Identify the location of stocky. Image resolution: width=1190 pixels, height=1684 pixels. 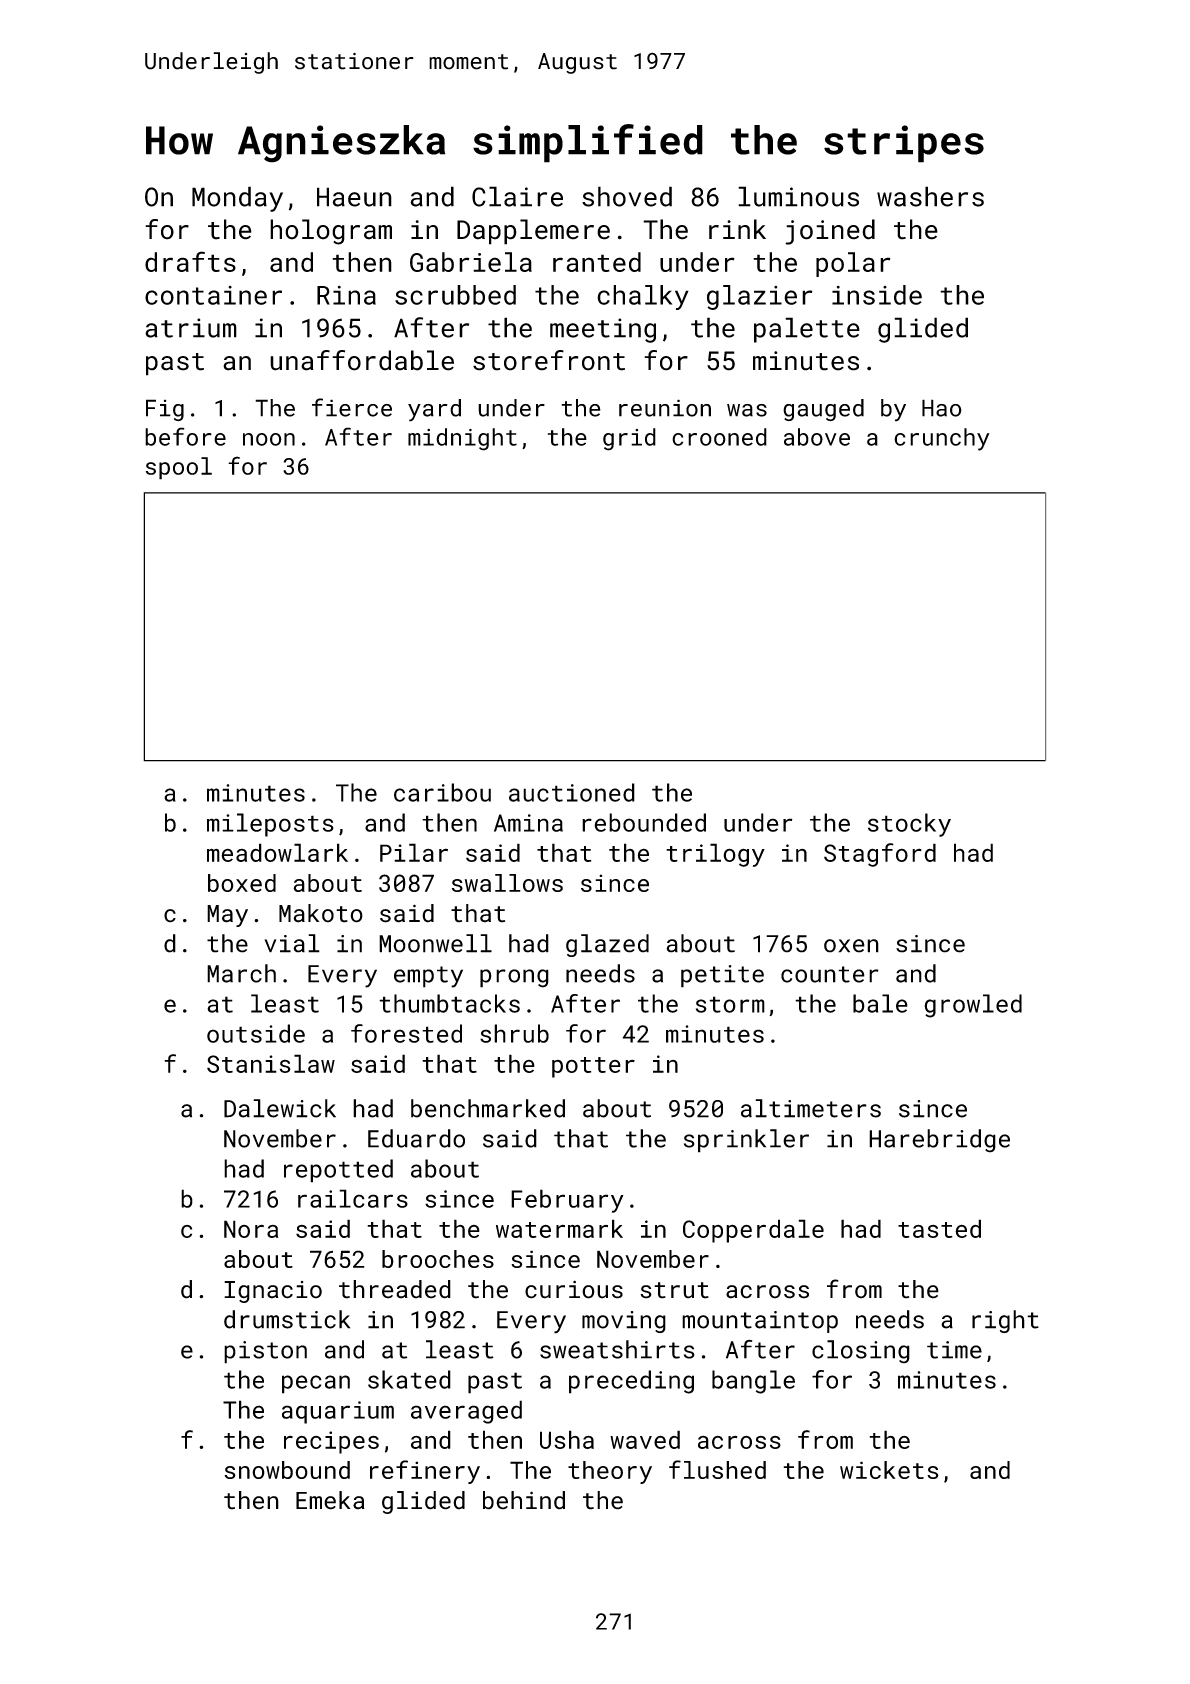
(909, 825).
